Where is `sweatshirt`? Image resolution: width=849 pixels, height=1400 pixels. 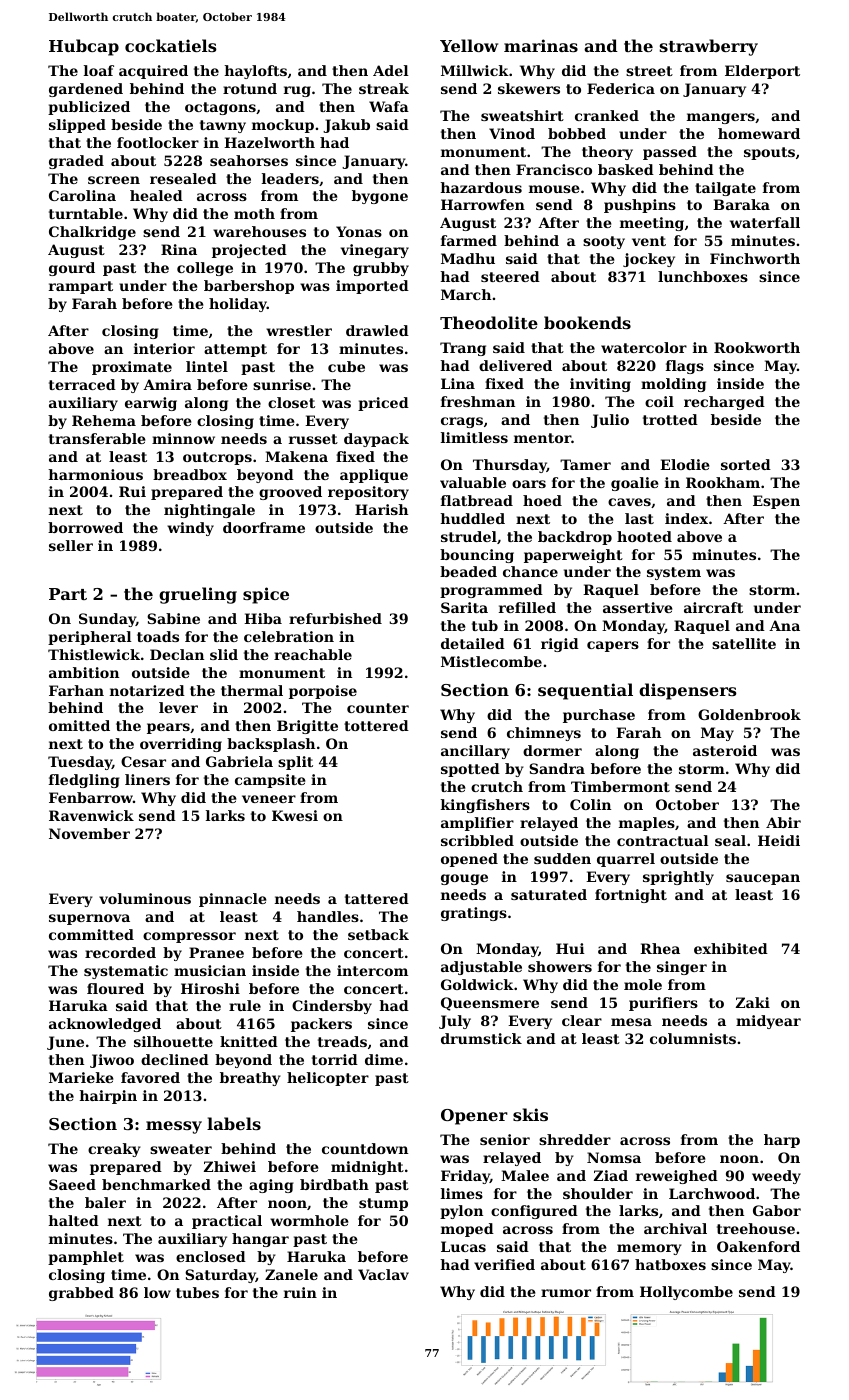 sweatshirt is located at coordinates (522, 115).
